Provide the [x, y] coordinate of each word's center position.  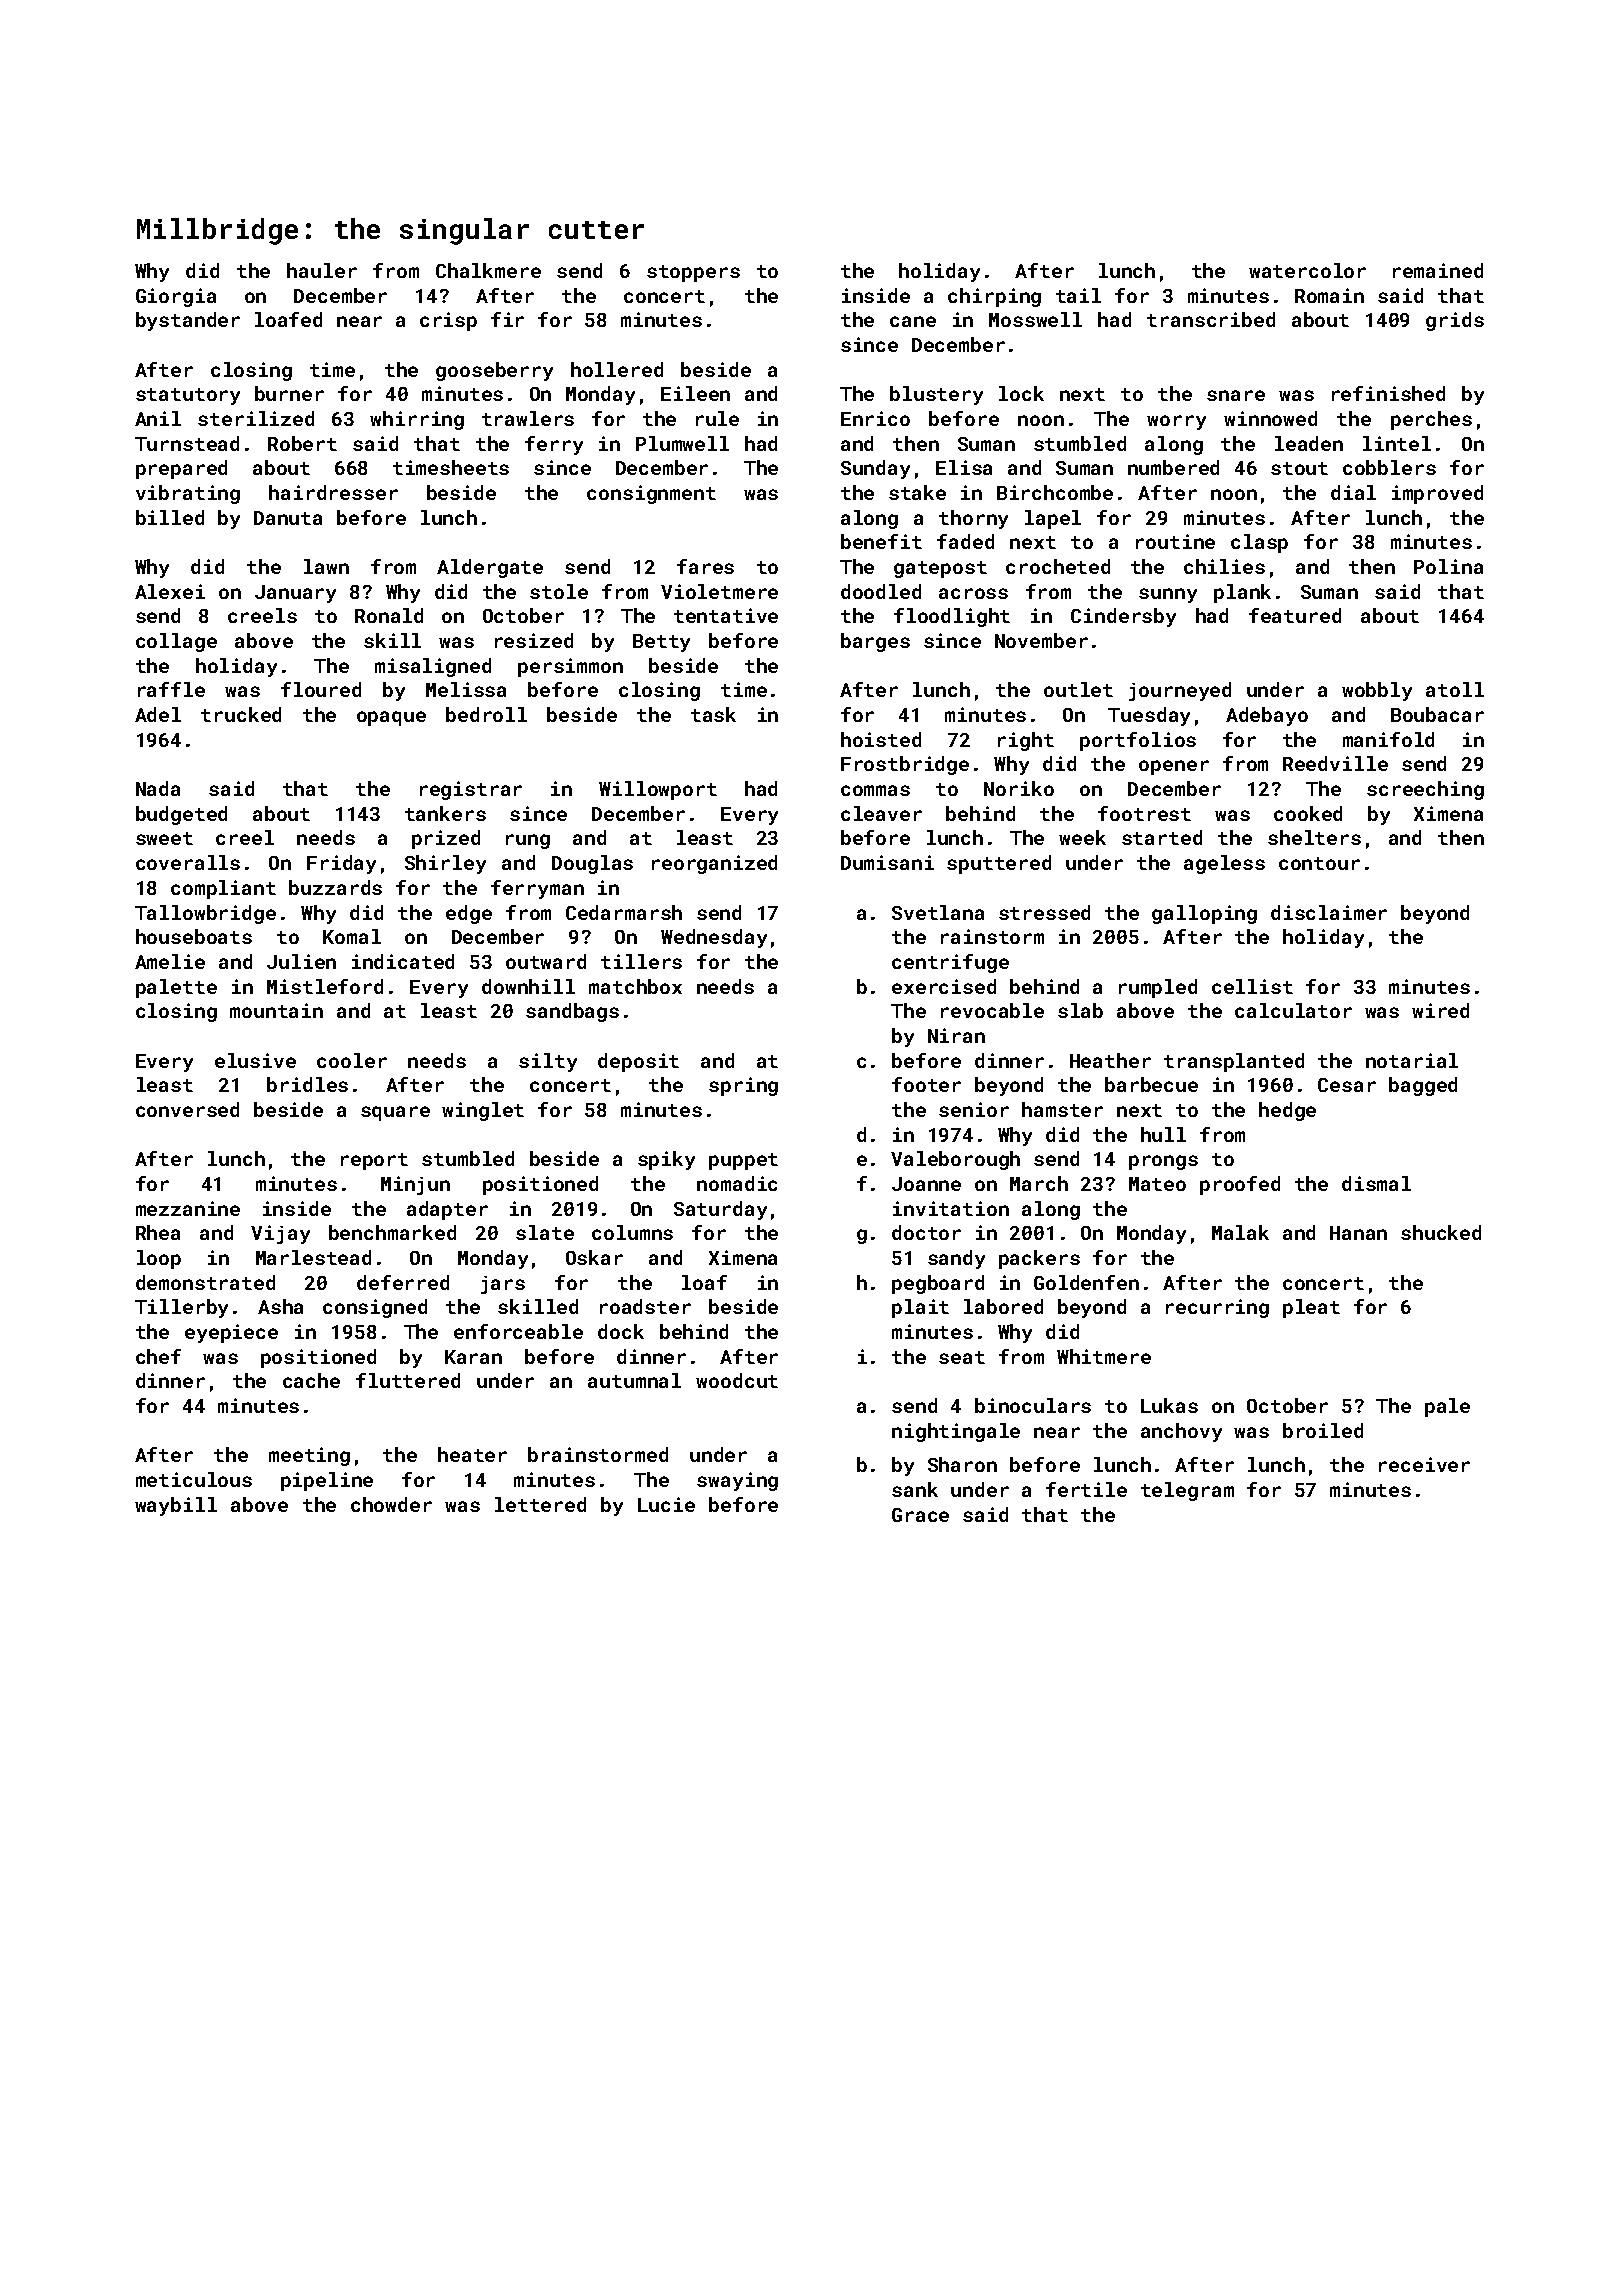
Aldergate [490, 568]
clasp [1259, 543]
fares [705, 566]
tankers [445, 813]
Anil [158, 418]
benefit [881, 541]
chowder [391, 1504]
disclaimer [1329, 912]
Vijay [280, 1234]
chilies [1224, 566]
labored [1003, 1306]
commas [875, 790]
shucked [1441, 1232]
